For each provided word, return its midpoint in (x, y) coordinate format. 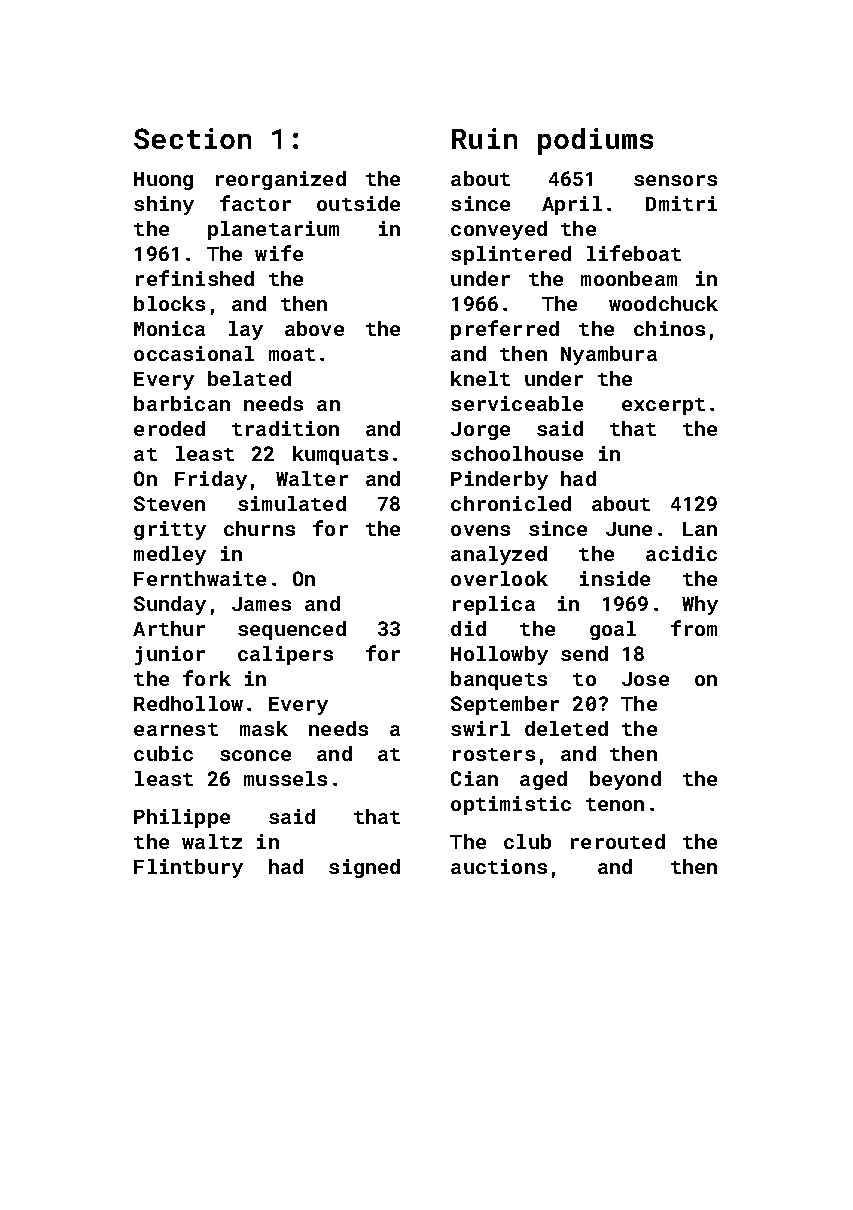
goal (613, 630)
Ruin (484, 138)
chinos (669, 328)
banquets (499, 680)
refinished (195, 278)
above (314, 328)
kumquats (340, 455)
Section (192, 138)
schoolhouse (517, 453)
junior (170, 655)
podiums (595, 141)
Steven (169, 503)
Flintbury (188, 868)
